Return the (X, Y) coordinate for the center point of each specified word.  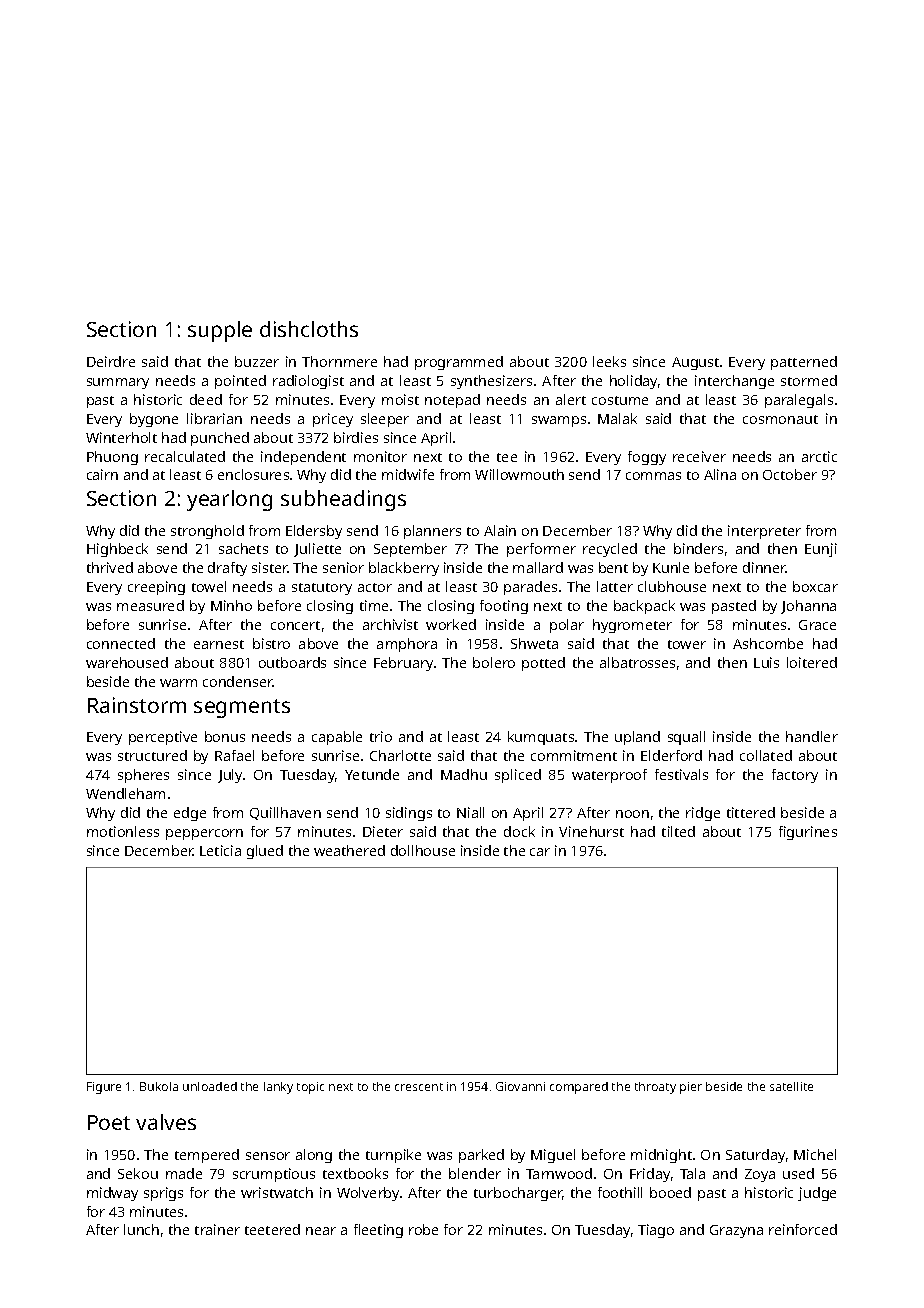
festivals (681, 774)
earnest (219, 644)
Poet (109, 1122)
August (695, 363)
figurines (808, 833)
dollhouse (423, 850)
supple (220, 331)
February (403, 664)
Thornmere (339, 361)
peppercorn (204, 834)
